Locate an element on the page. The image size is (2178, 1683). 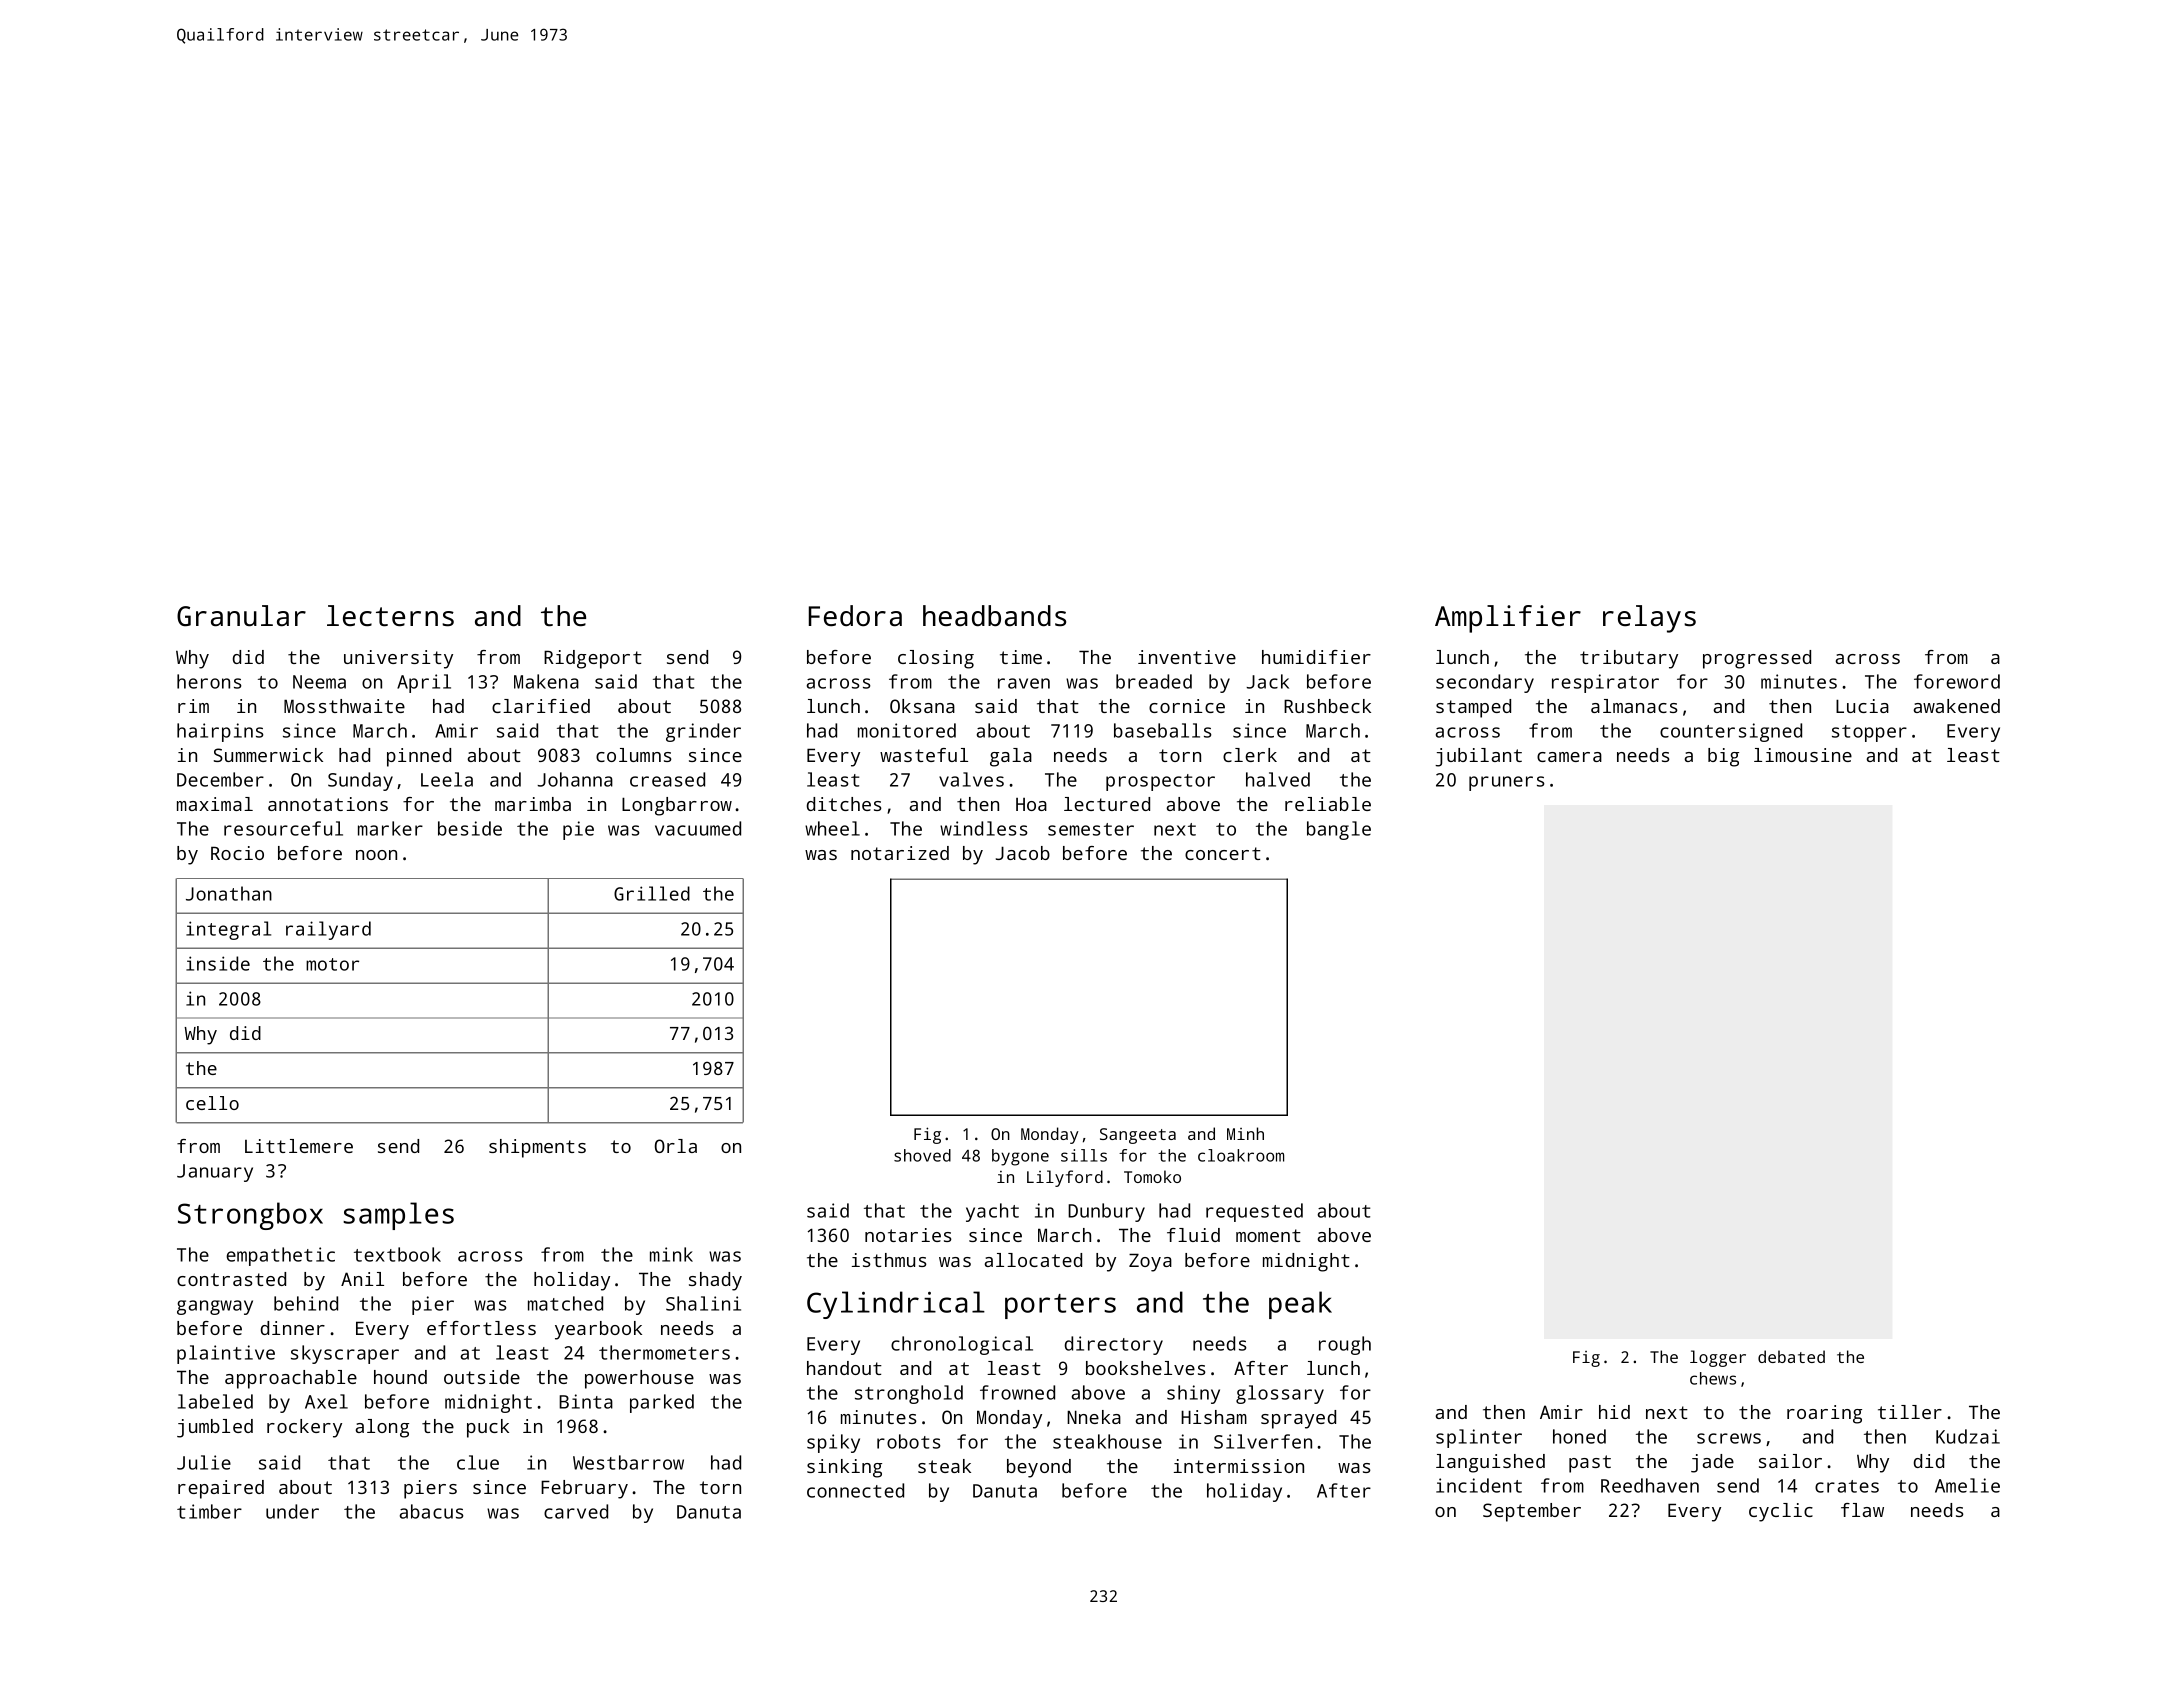
pruners is located at coordinates (1507, 783).
